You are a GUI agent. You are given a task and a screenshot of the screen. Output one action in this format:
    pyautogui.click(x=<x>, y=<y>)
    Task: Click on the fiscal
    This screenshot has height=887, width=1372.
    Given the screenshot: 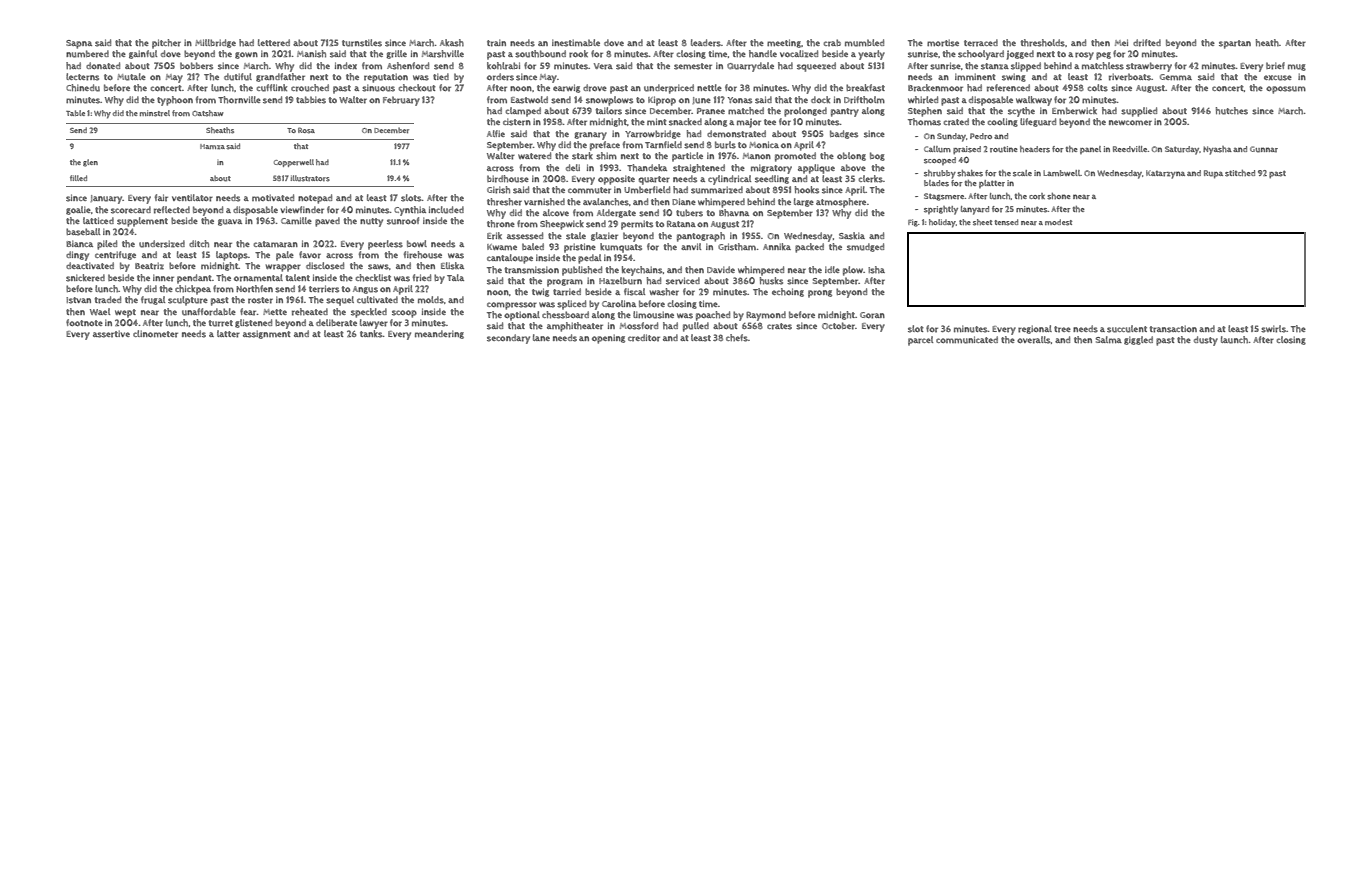 What is the action you would take?
    pyautogui.click(x=634, y=292)
